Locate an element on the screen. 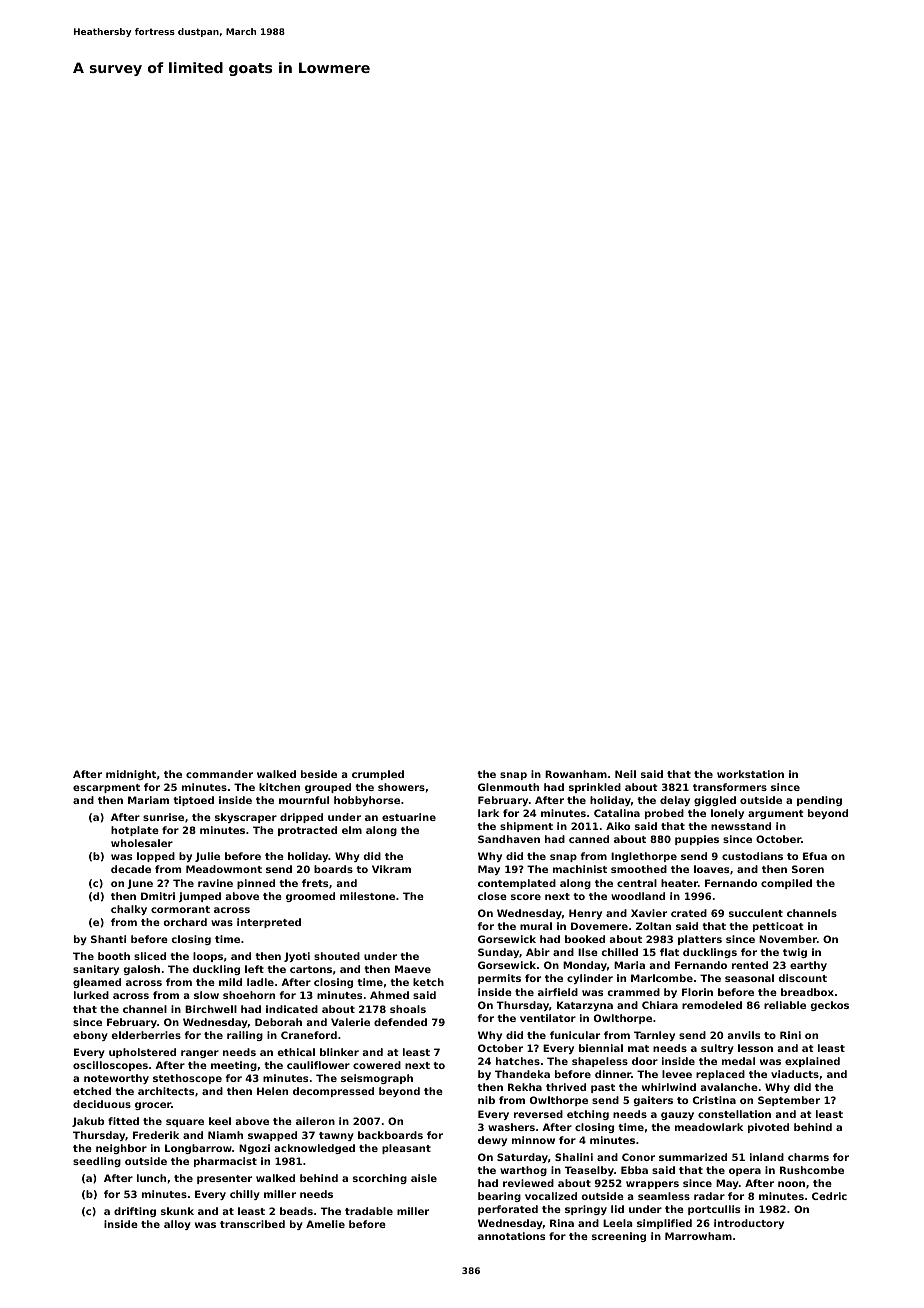 The width and height of the screenshot is (924, 1308). milestone is located at coordinates (367, 896).
